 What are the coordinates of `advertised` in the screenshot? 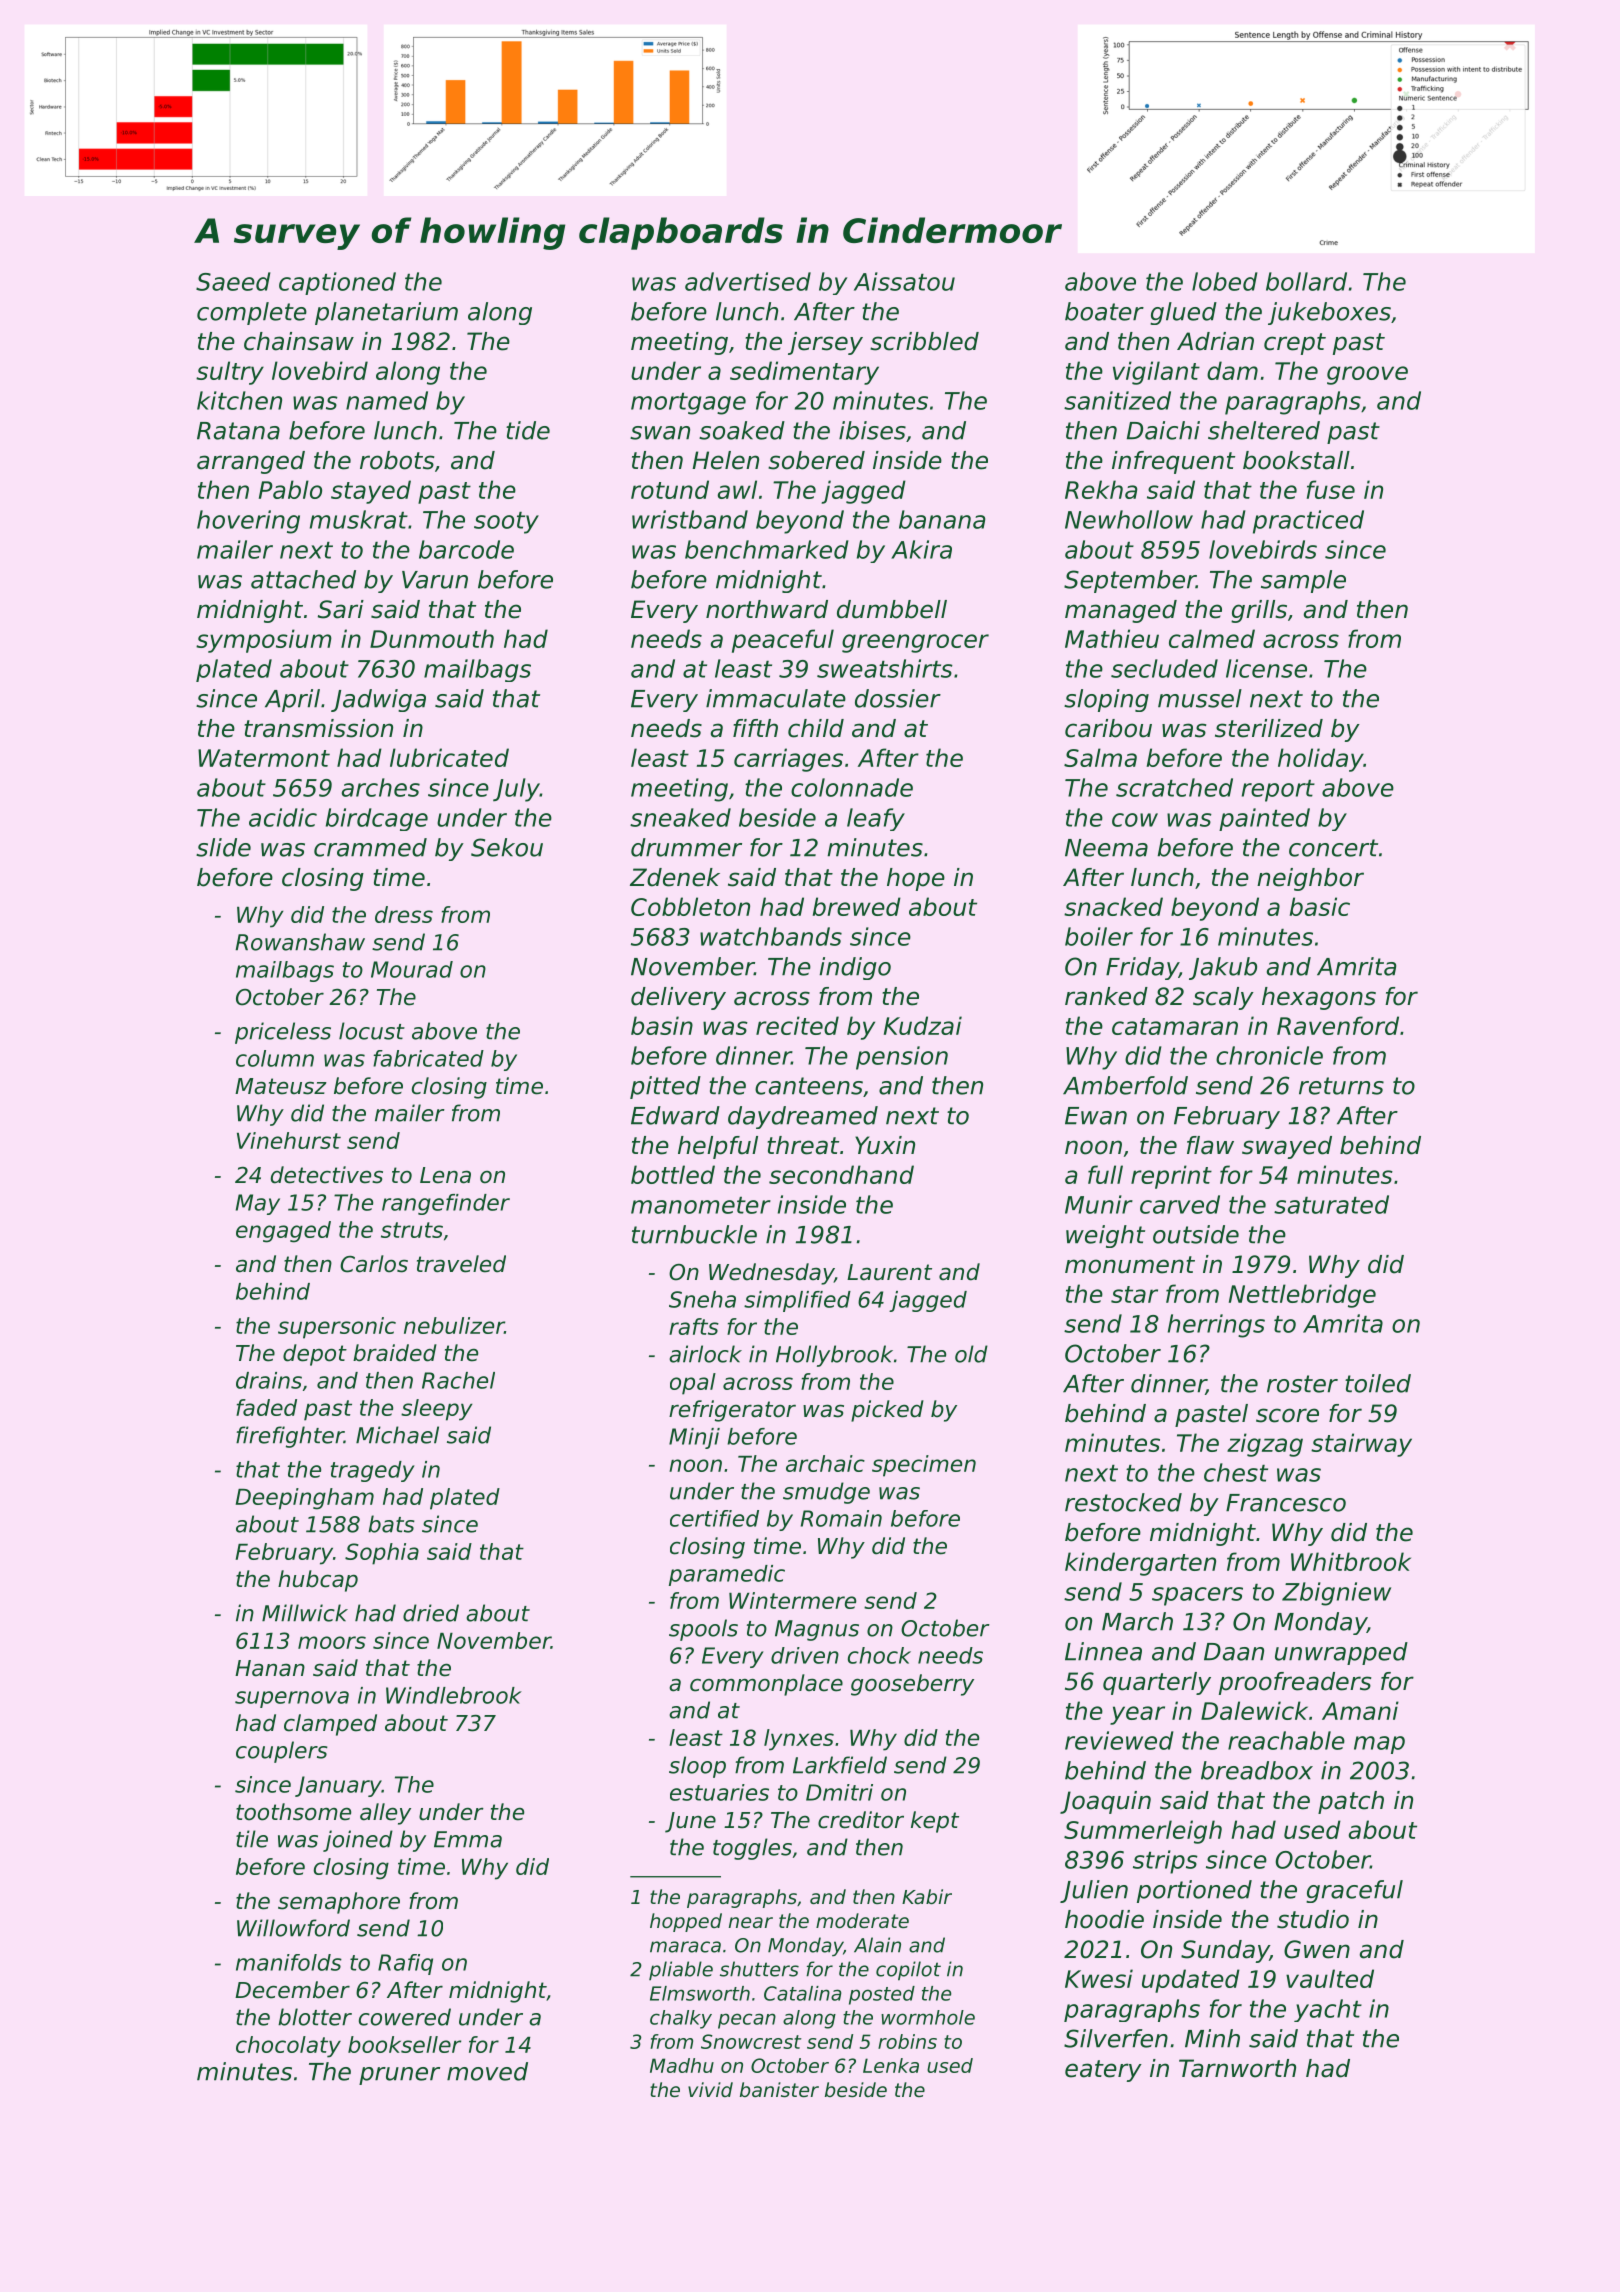 It's located at (748, 281).
